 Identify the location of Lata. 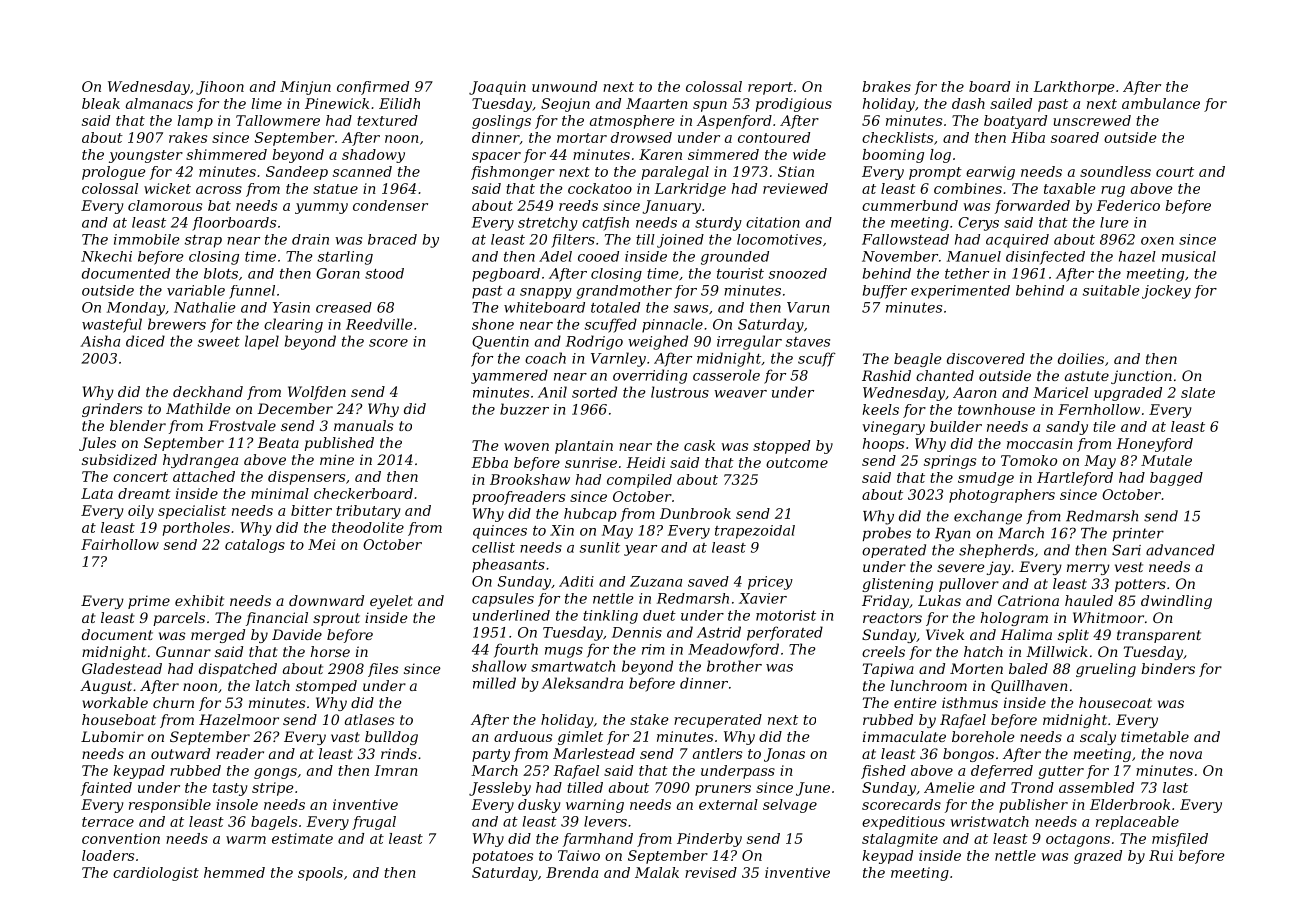
(97, 493).
